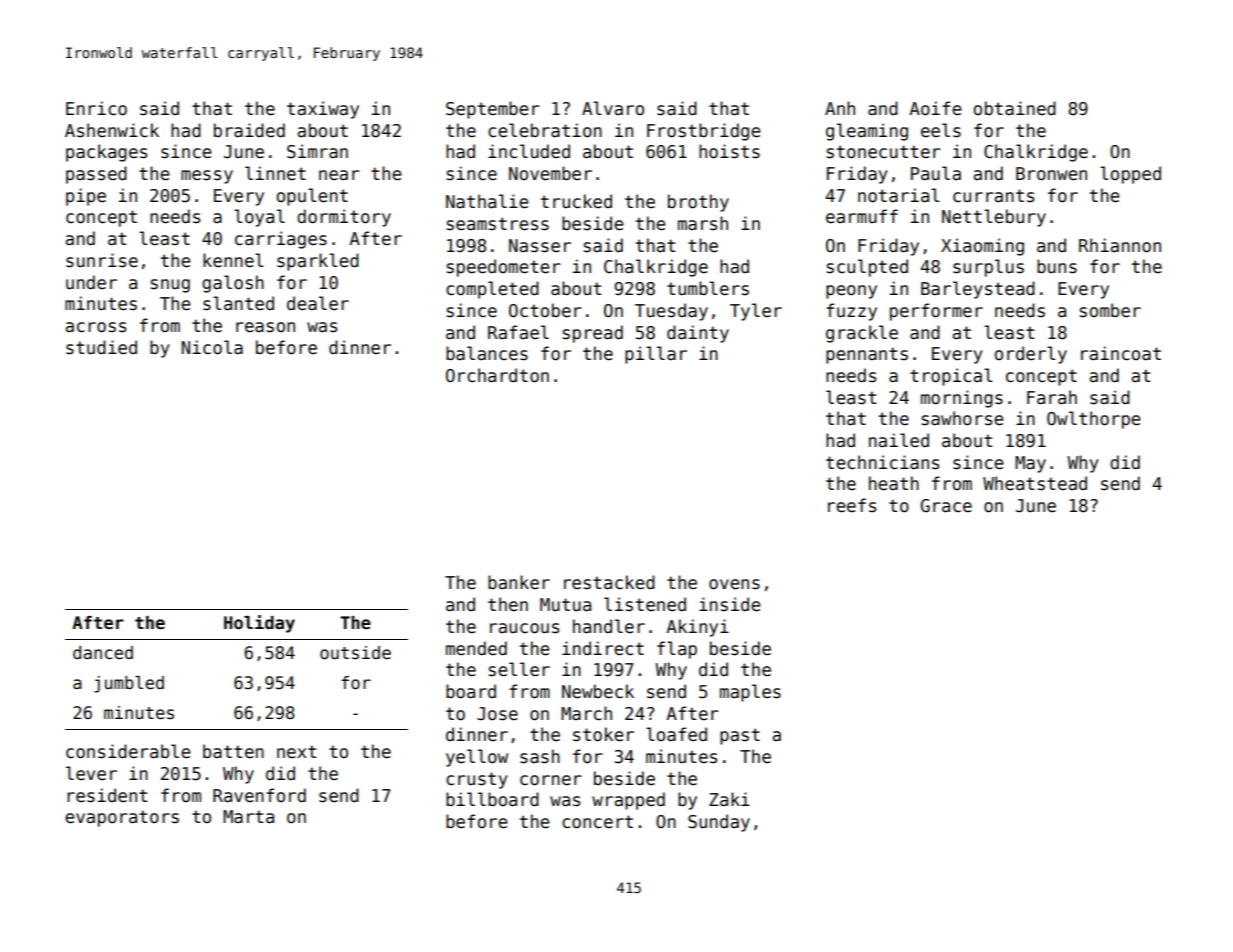 This image has height=952, width=1233. Describe the element at coordinates (259, 624) in the image. I see `Holiday` at that location.
